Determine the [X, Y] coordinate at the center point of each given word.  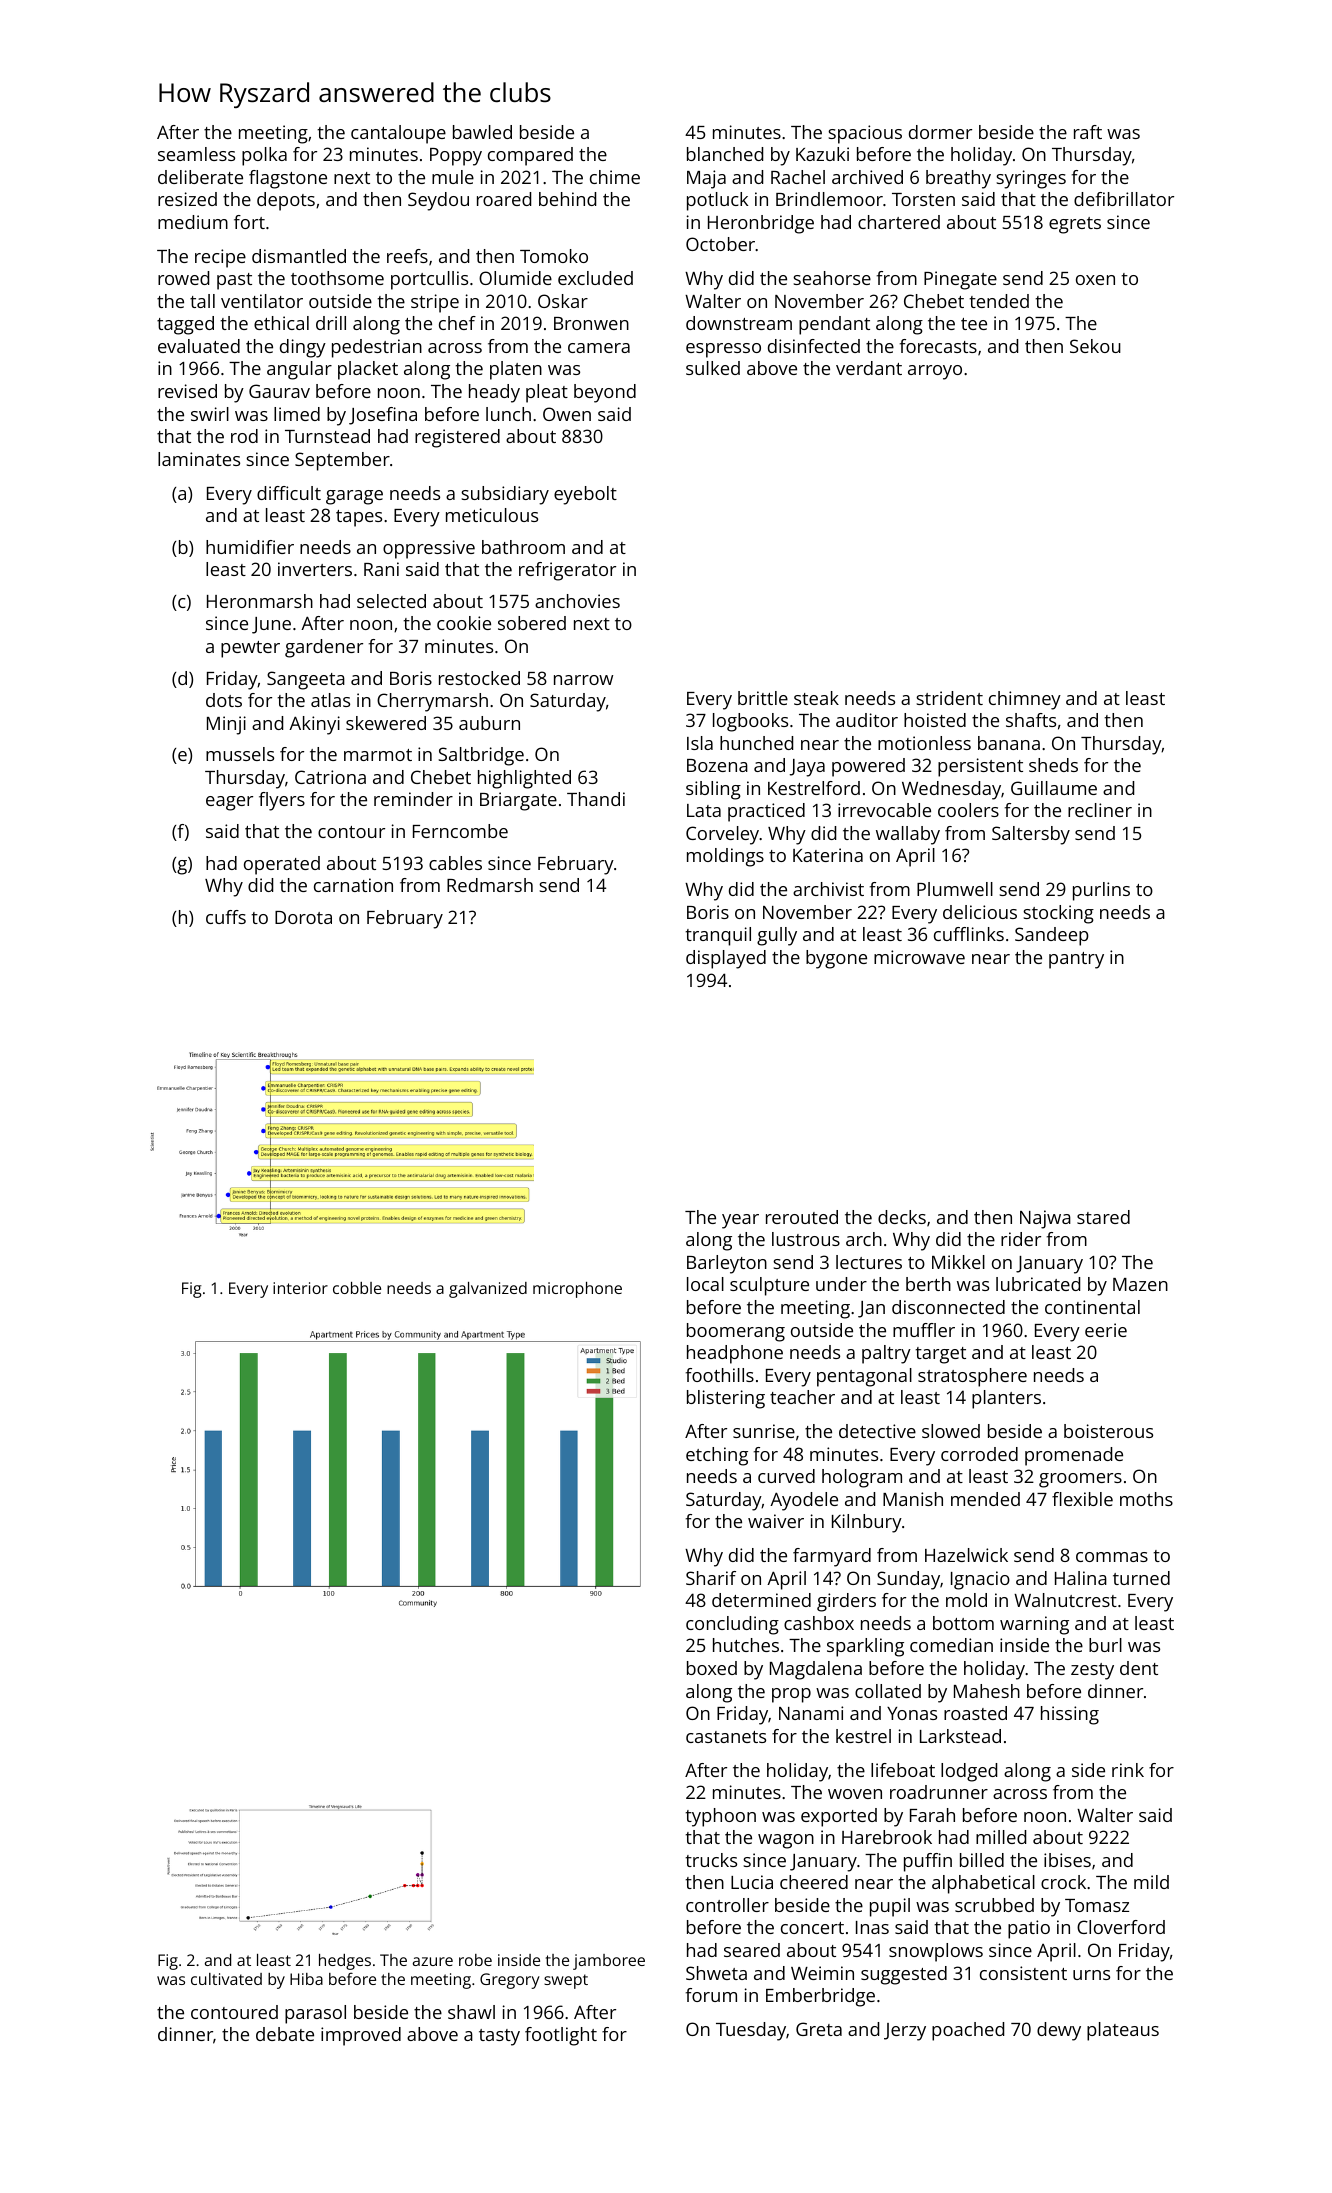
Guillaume [1054, 788]
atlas [330, 700]
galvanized [488, 1290]
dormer [940, 132]
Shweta [716, 1973]
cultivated [226, 1979]
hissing [1070, 1715]
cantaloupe [398, 134]
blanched [725, 154]
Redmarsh [490, 885]
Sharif [711, 1578]
